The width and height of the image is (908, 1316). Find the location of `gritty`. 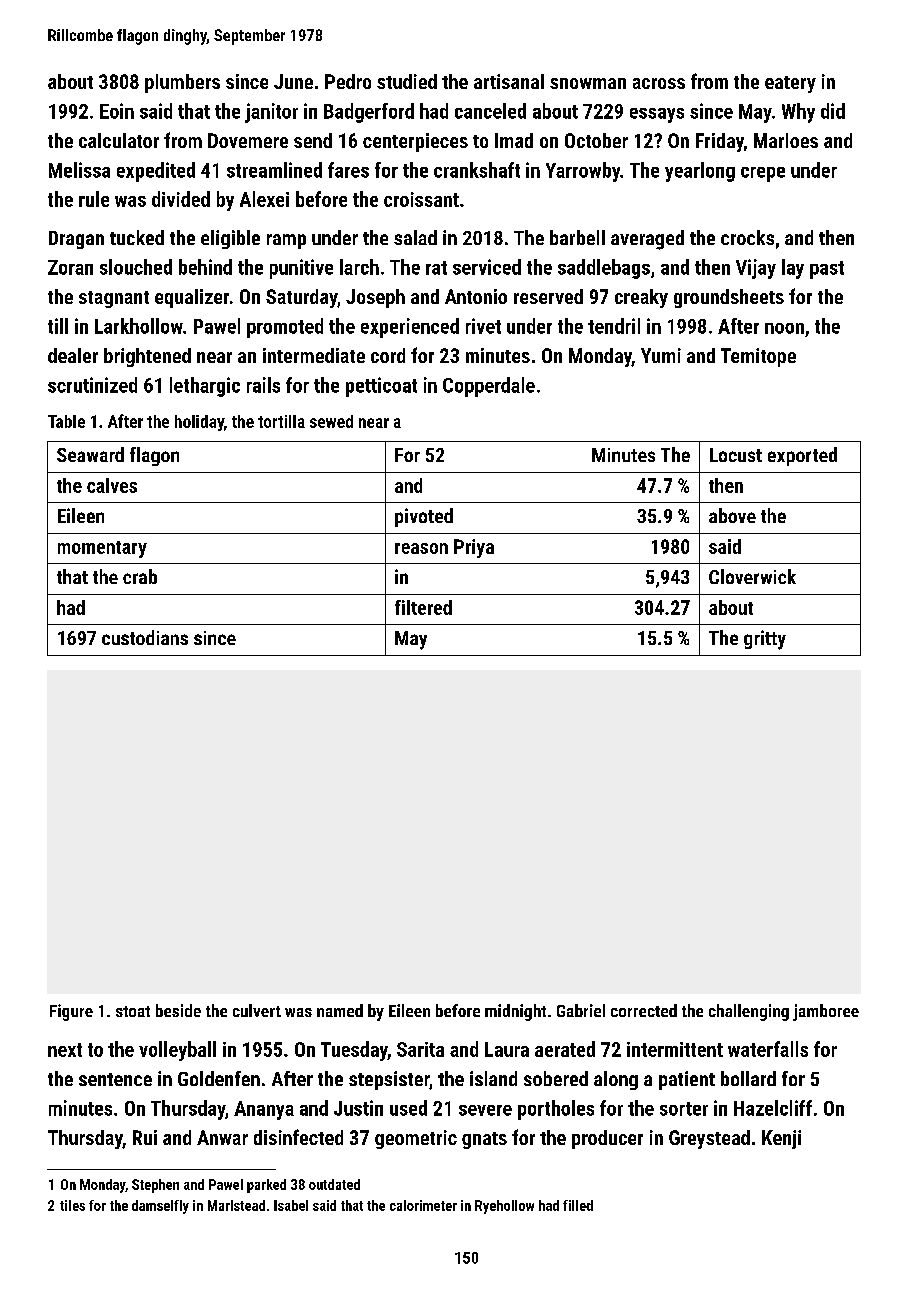

gritty is located at coordinates (765, 640).
